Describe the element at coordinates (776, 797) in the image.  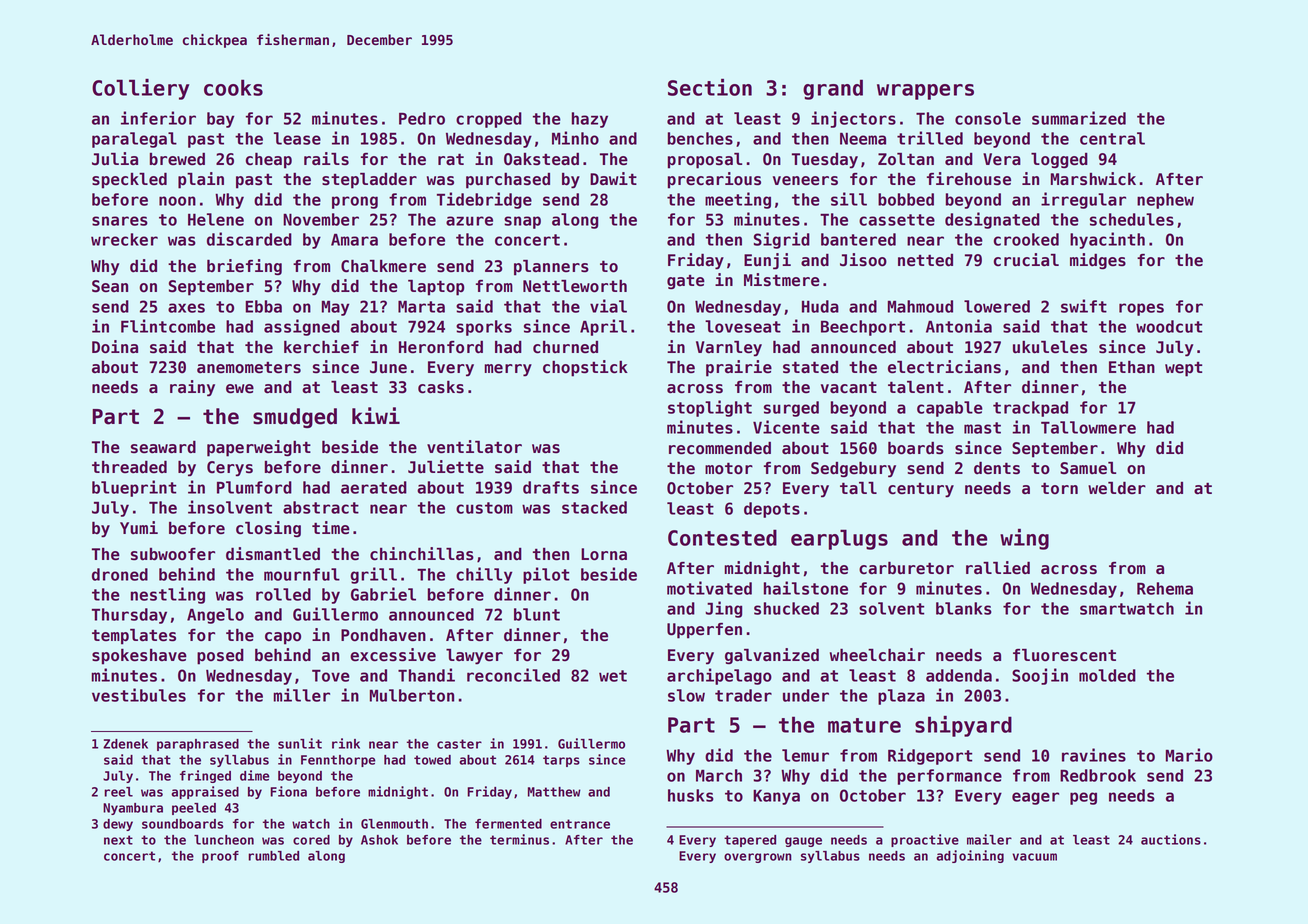
I see `Kanya` at that location.
